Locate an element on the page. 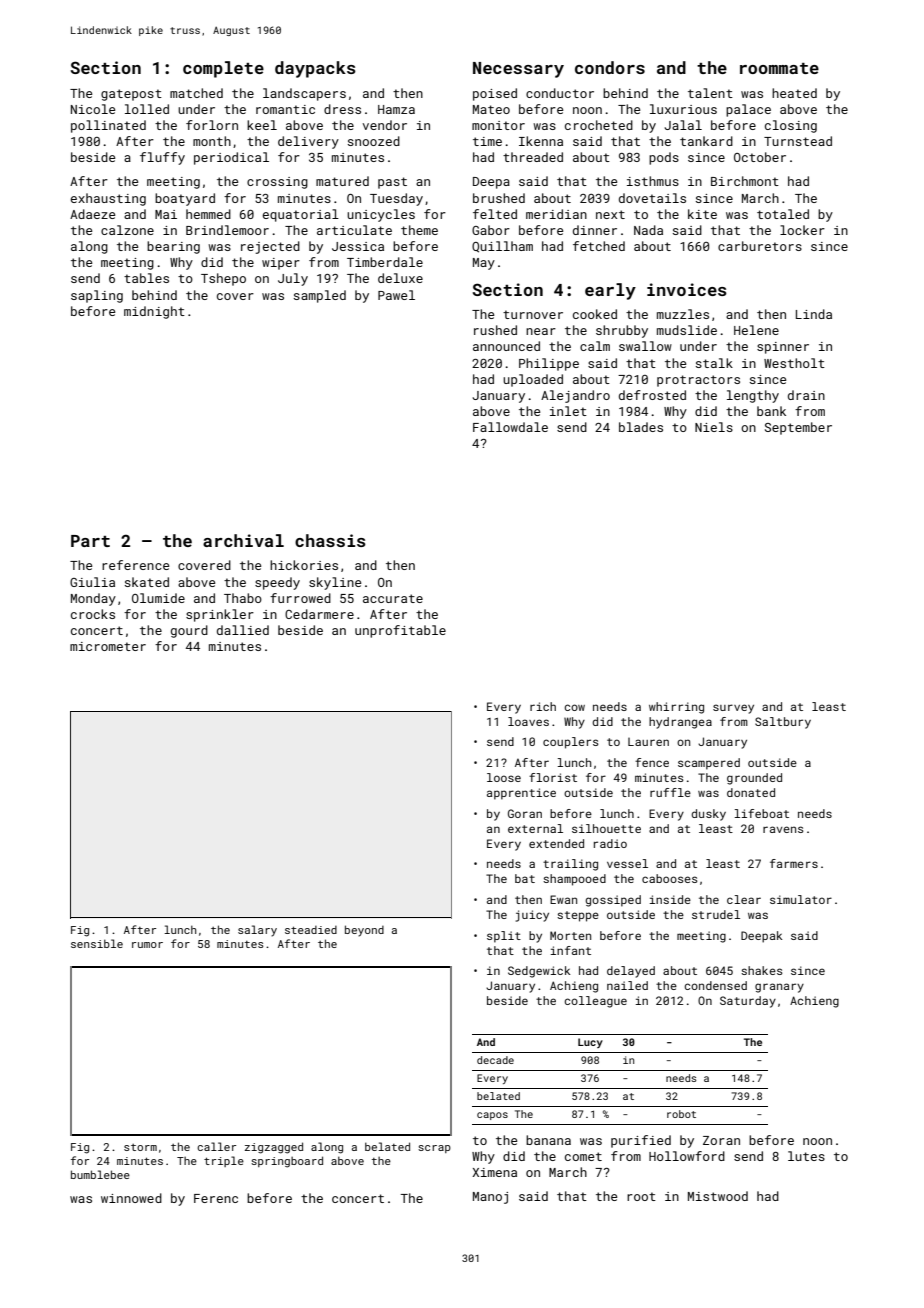 This image has width=924, height=1308. Fallowdale is located at coordinates (510, 427).
